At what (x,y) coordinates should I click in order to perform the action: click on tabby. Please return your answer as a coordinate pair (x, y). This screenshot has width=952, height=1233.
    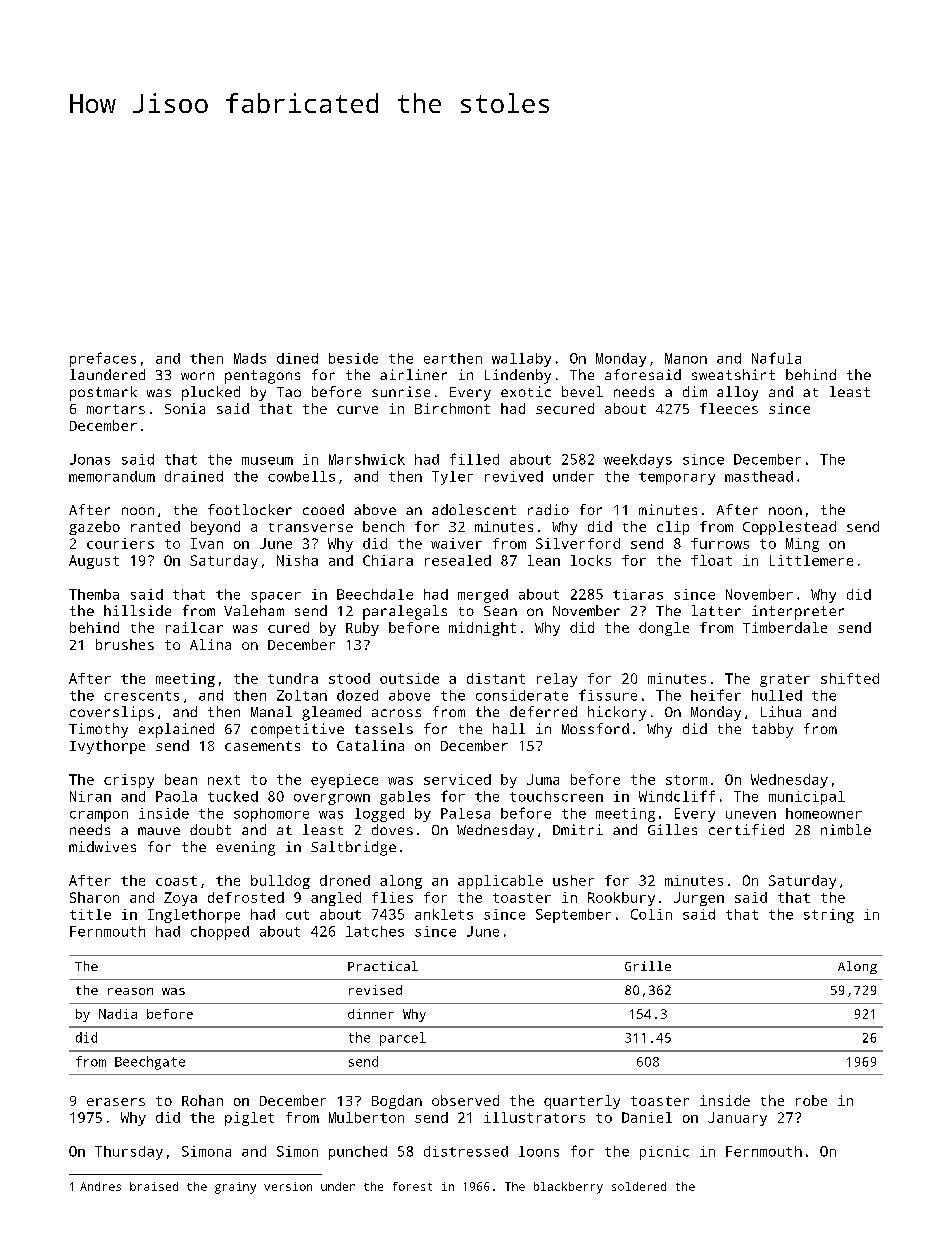
    Looking at the image, I should click on (772, 730).
